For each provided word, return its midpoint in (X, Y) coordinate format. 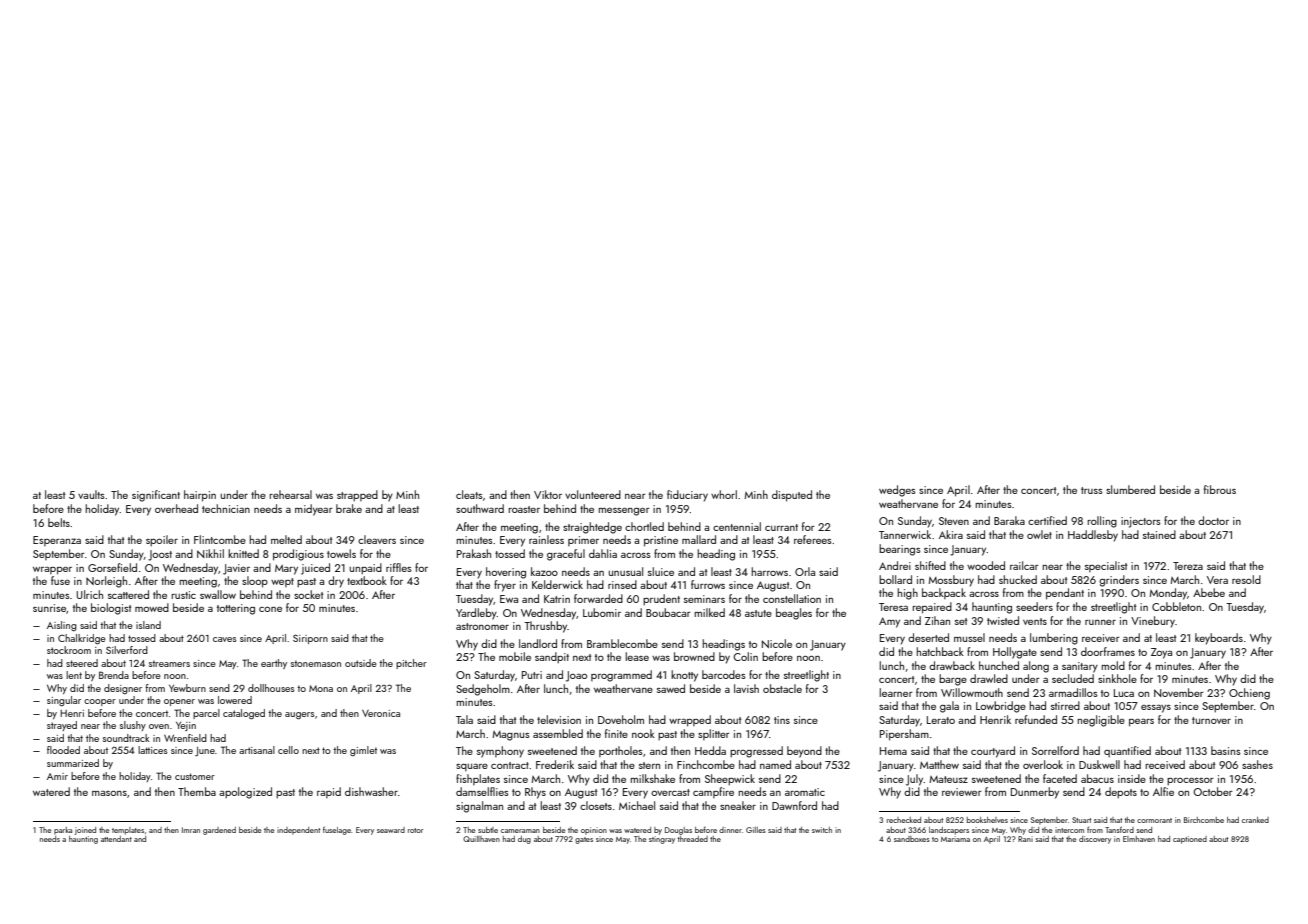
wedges (897, 491)
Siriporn (310, 639)
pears (1141, 722)
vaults (91, 494)
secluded (1073, 678)
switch (822, 830)
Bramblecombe (622, 643)
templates (128, 831)
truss (1092, 490)
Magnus (511, 736)
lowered (235, 700)
